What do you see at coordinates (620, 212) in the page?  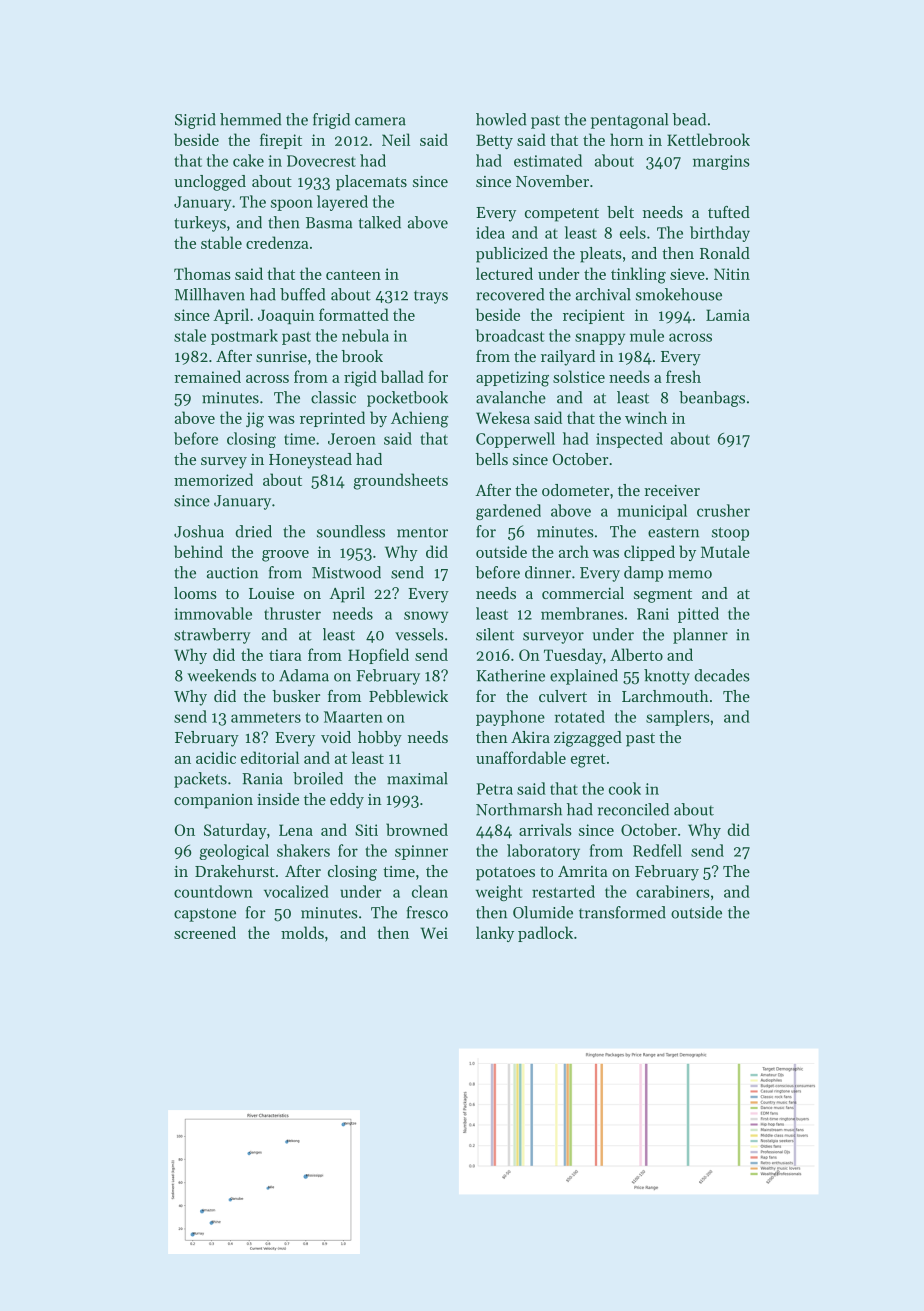 I see `belt` at bounding box center [620, 212].
